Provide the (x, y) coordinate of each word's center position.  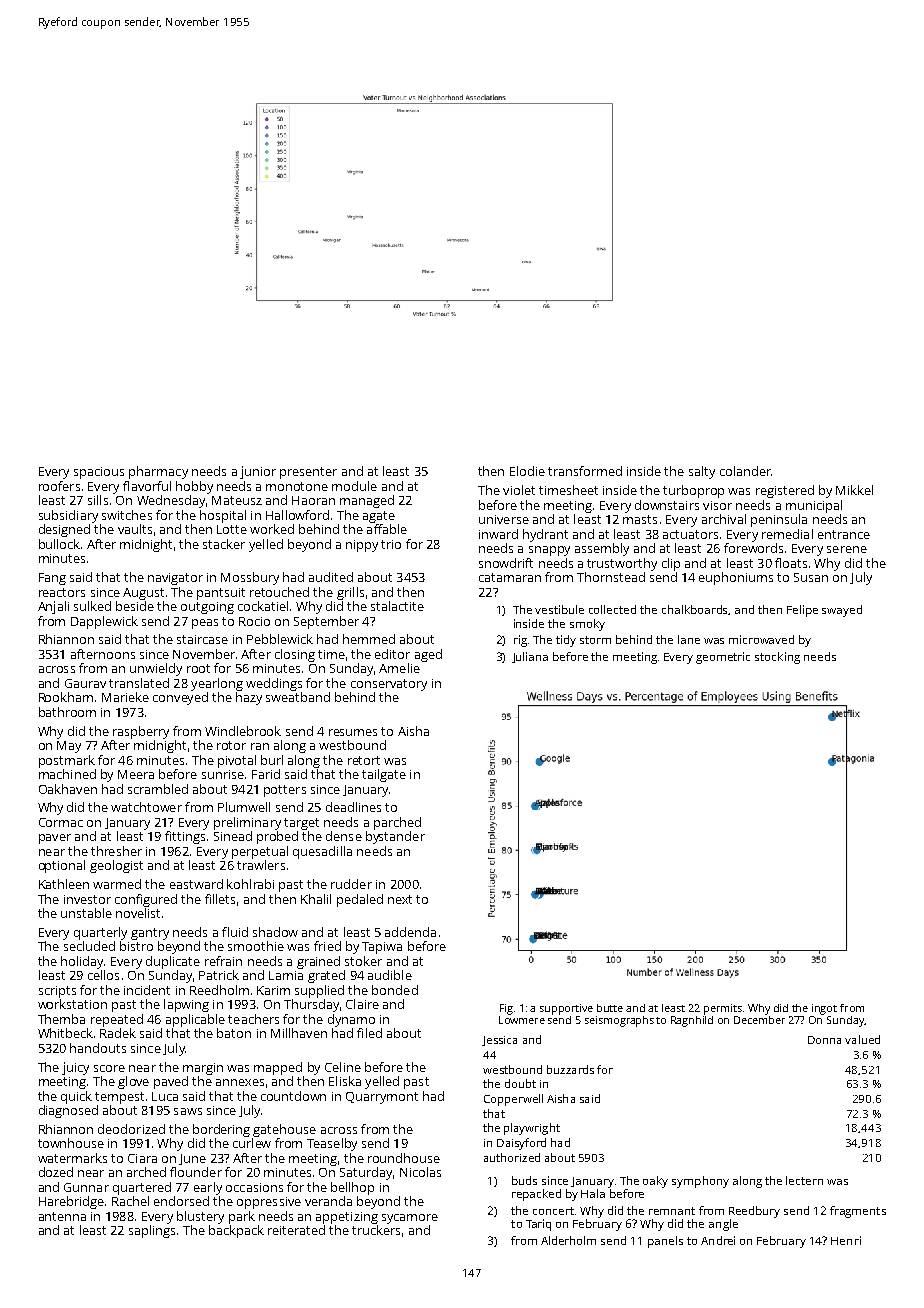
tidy (566, 641)
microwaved (761, 639)
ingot (824, 1009)
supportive (566, 1009)
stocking (777, 658)
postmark (67, 761)
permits (723, 1009)
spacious (99, 473)
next (400, 899)
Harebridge (71, 1202)
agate (379, 517)
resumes (353, 732)
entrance (844, 534)
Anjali (53, 607)
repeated (117, 1020)
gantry (150, 934)
